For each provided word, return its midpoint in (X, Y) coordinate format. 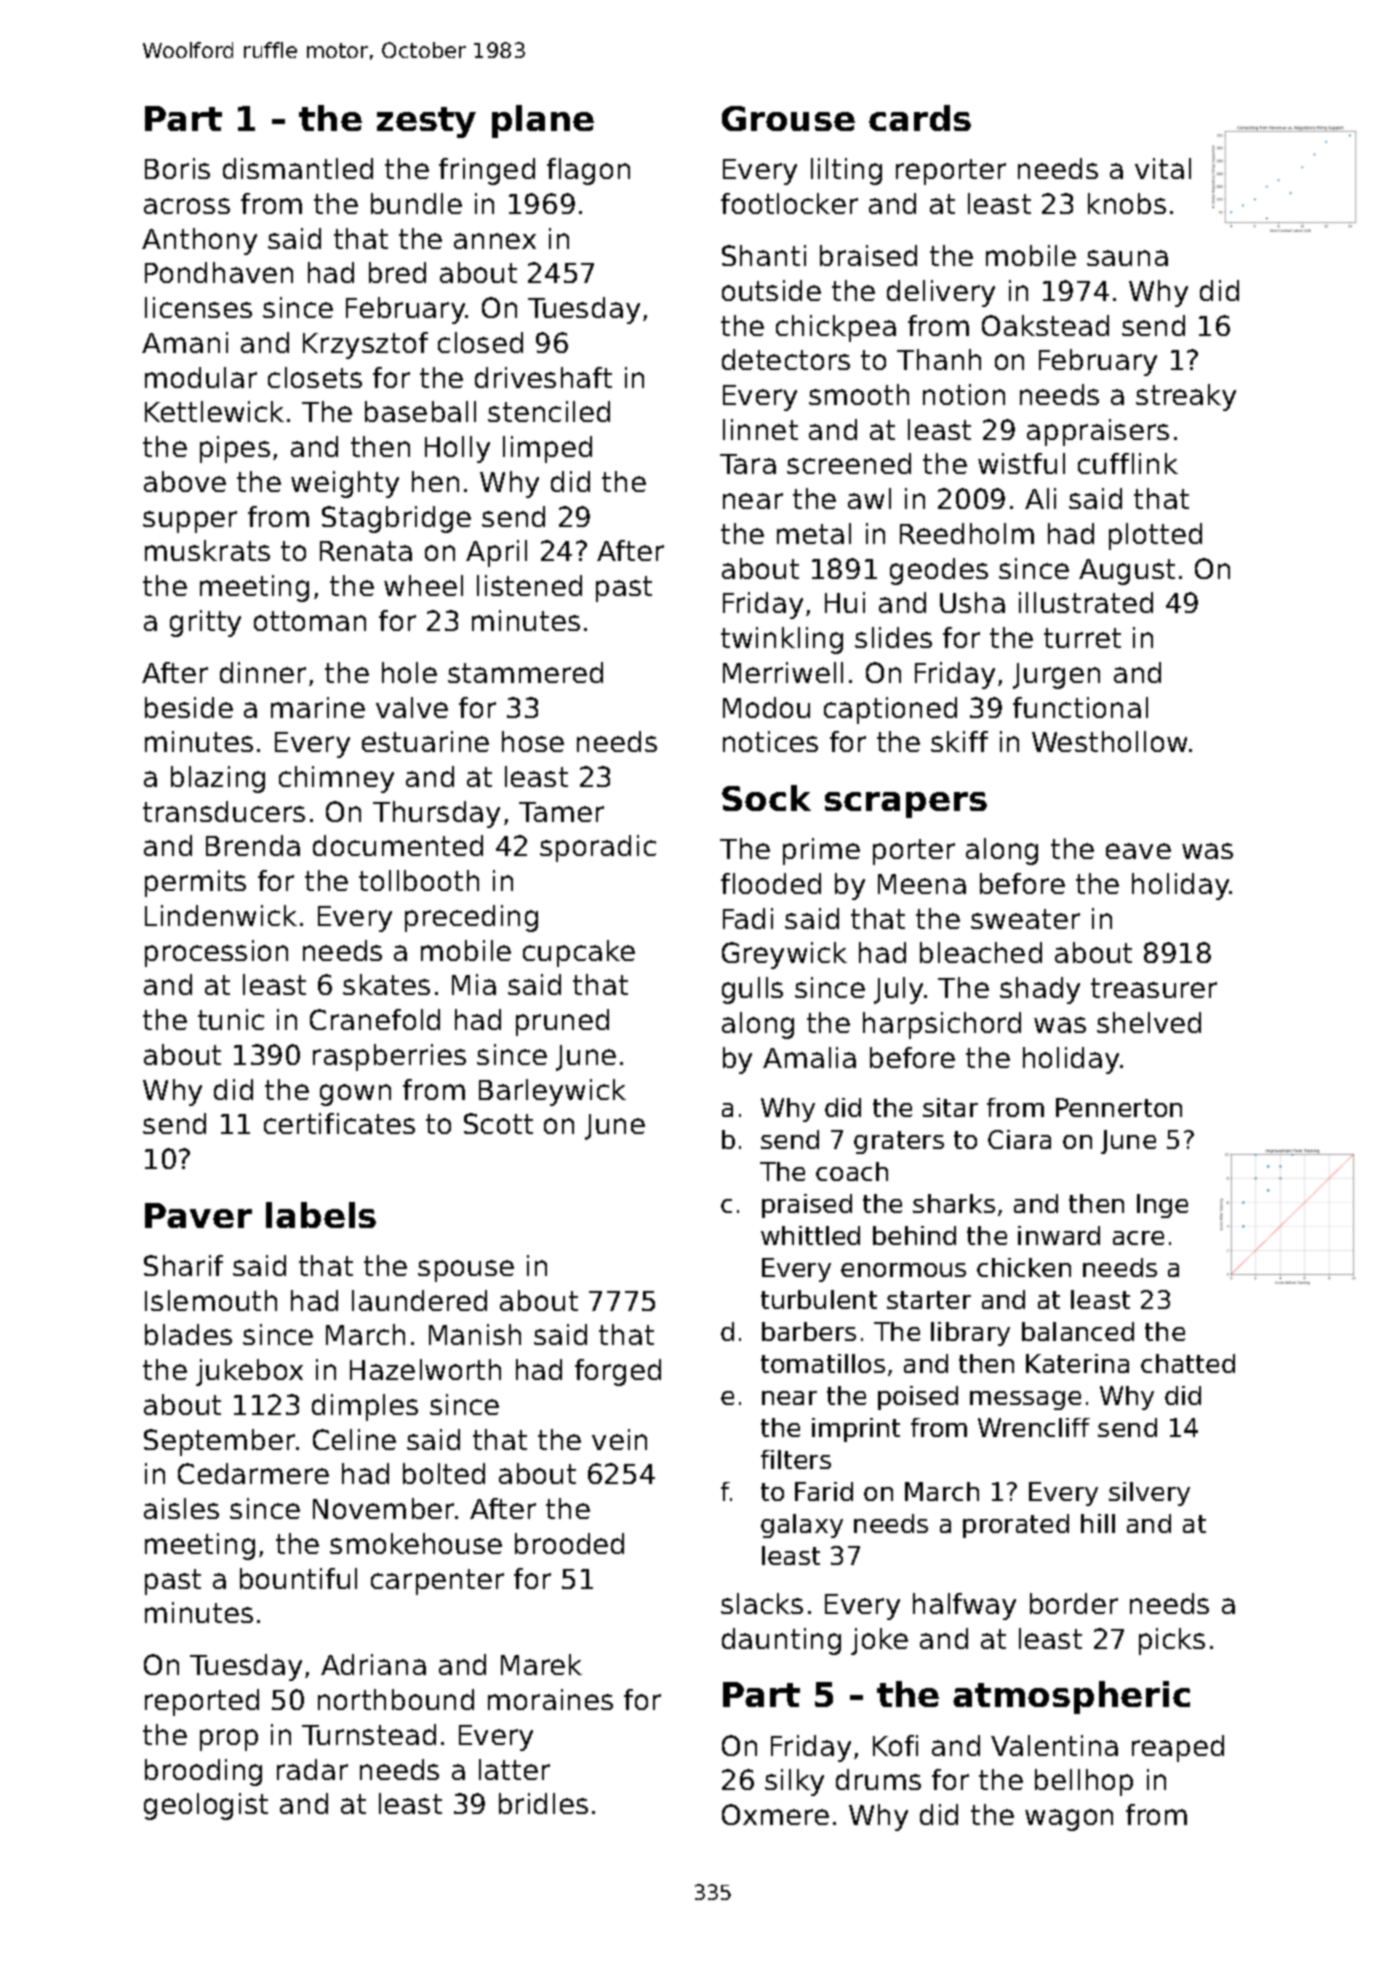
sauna (1127, 258)
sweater (1025, 919)
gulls (752, 990)
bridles (543, 1803)
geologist (206, 1806)
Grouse (788, 118)
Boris (177, 168)
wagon (1069, 1820)
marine (318, 707)
